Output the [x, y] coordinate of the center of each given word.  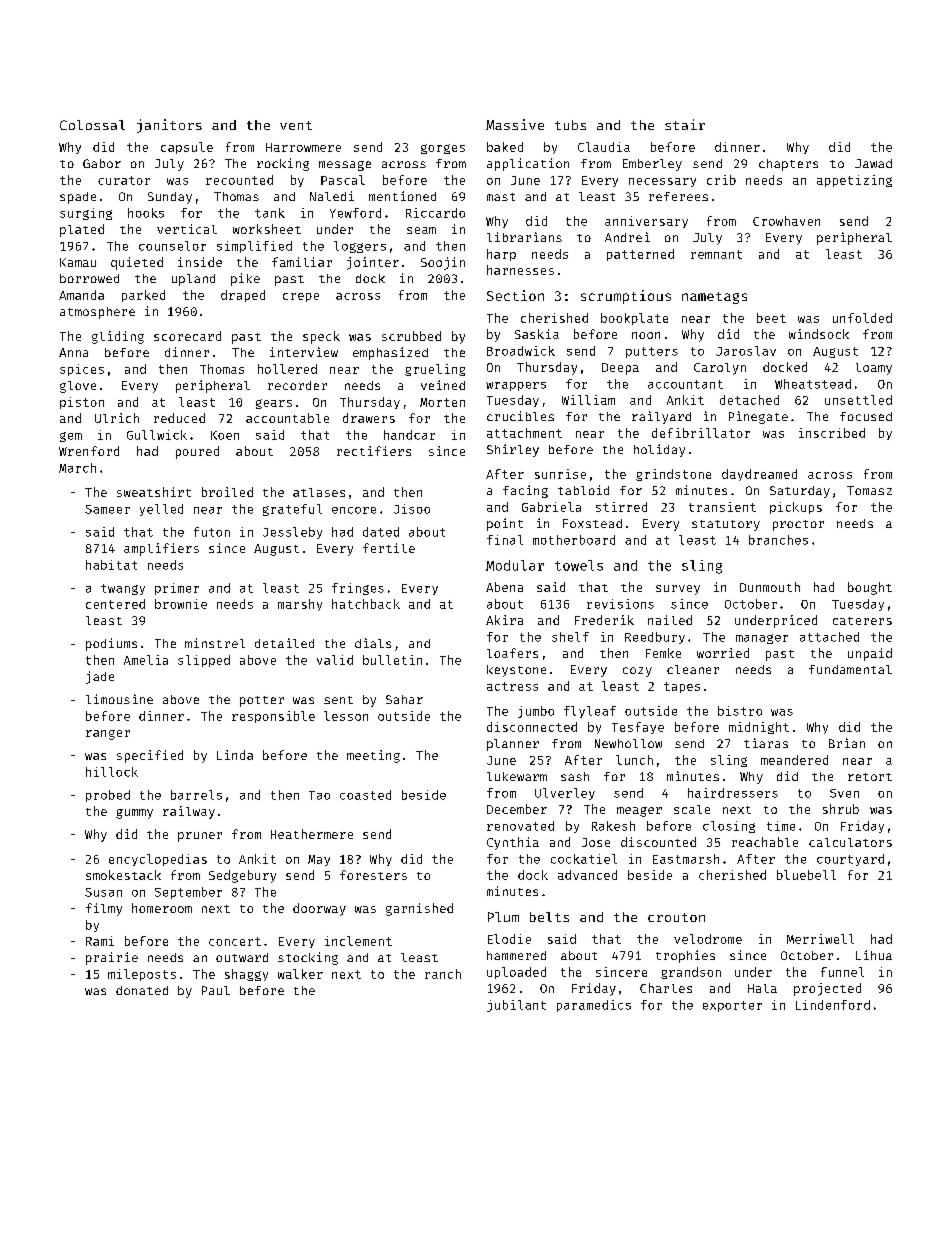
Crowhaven [786, 221]
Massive [515, 124]
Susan [103, 892]
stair [685, 124]
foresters [373, 875]
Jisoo [412, 509]
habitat [111, 565]
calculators [850, 842]
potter [262, 701]
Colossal [92, 125]
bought [870, 588]
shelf [570, 637]
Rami [100, 941]
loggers [360, 247]
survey [678, 590]
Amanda [81, 295]
